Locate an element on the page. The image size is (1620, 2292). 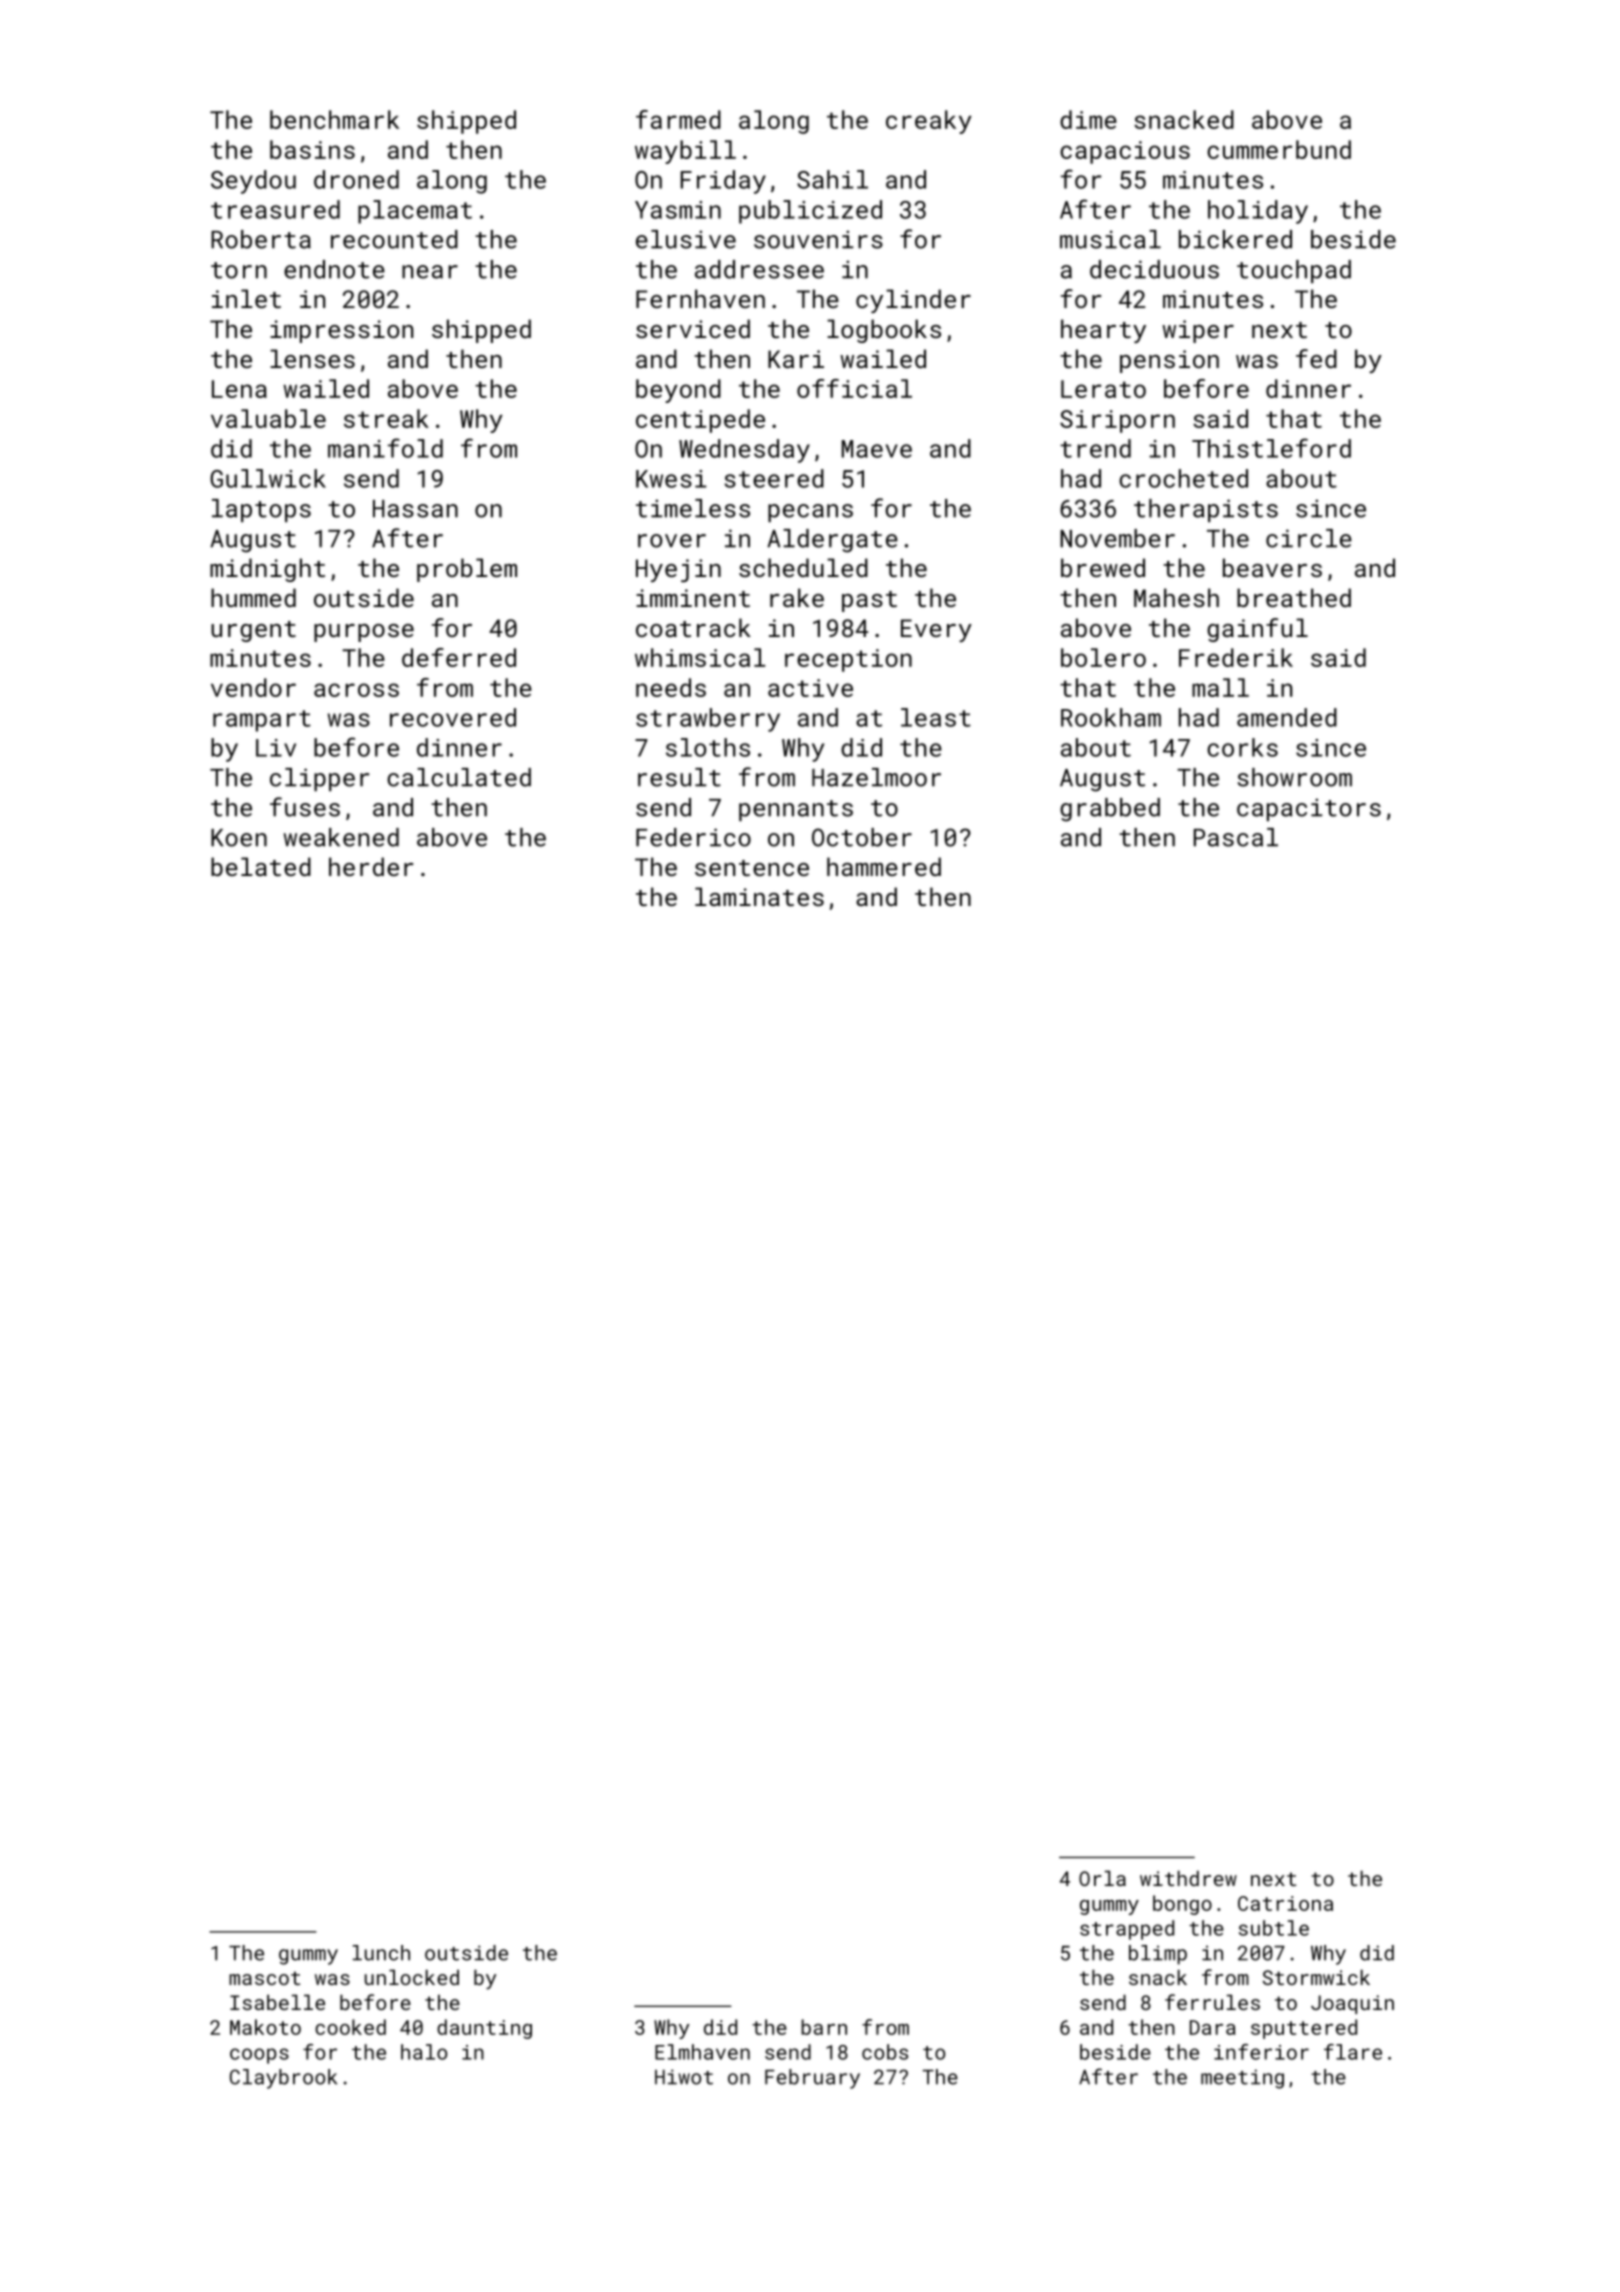
mascot is located at coordinates (264, 1978).
